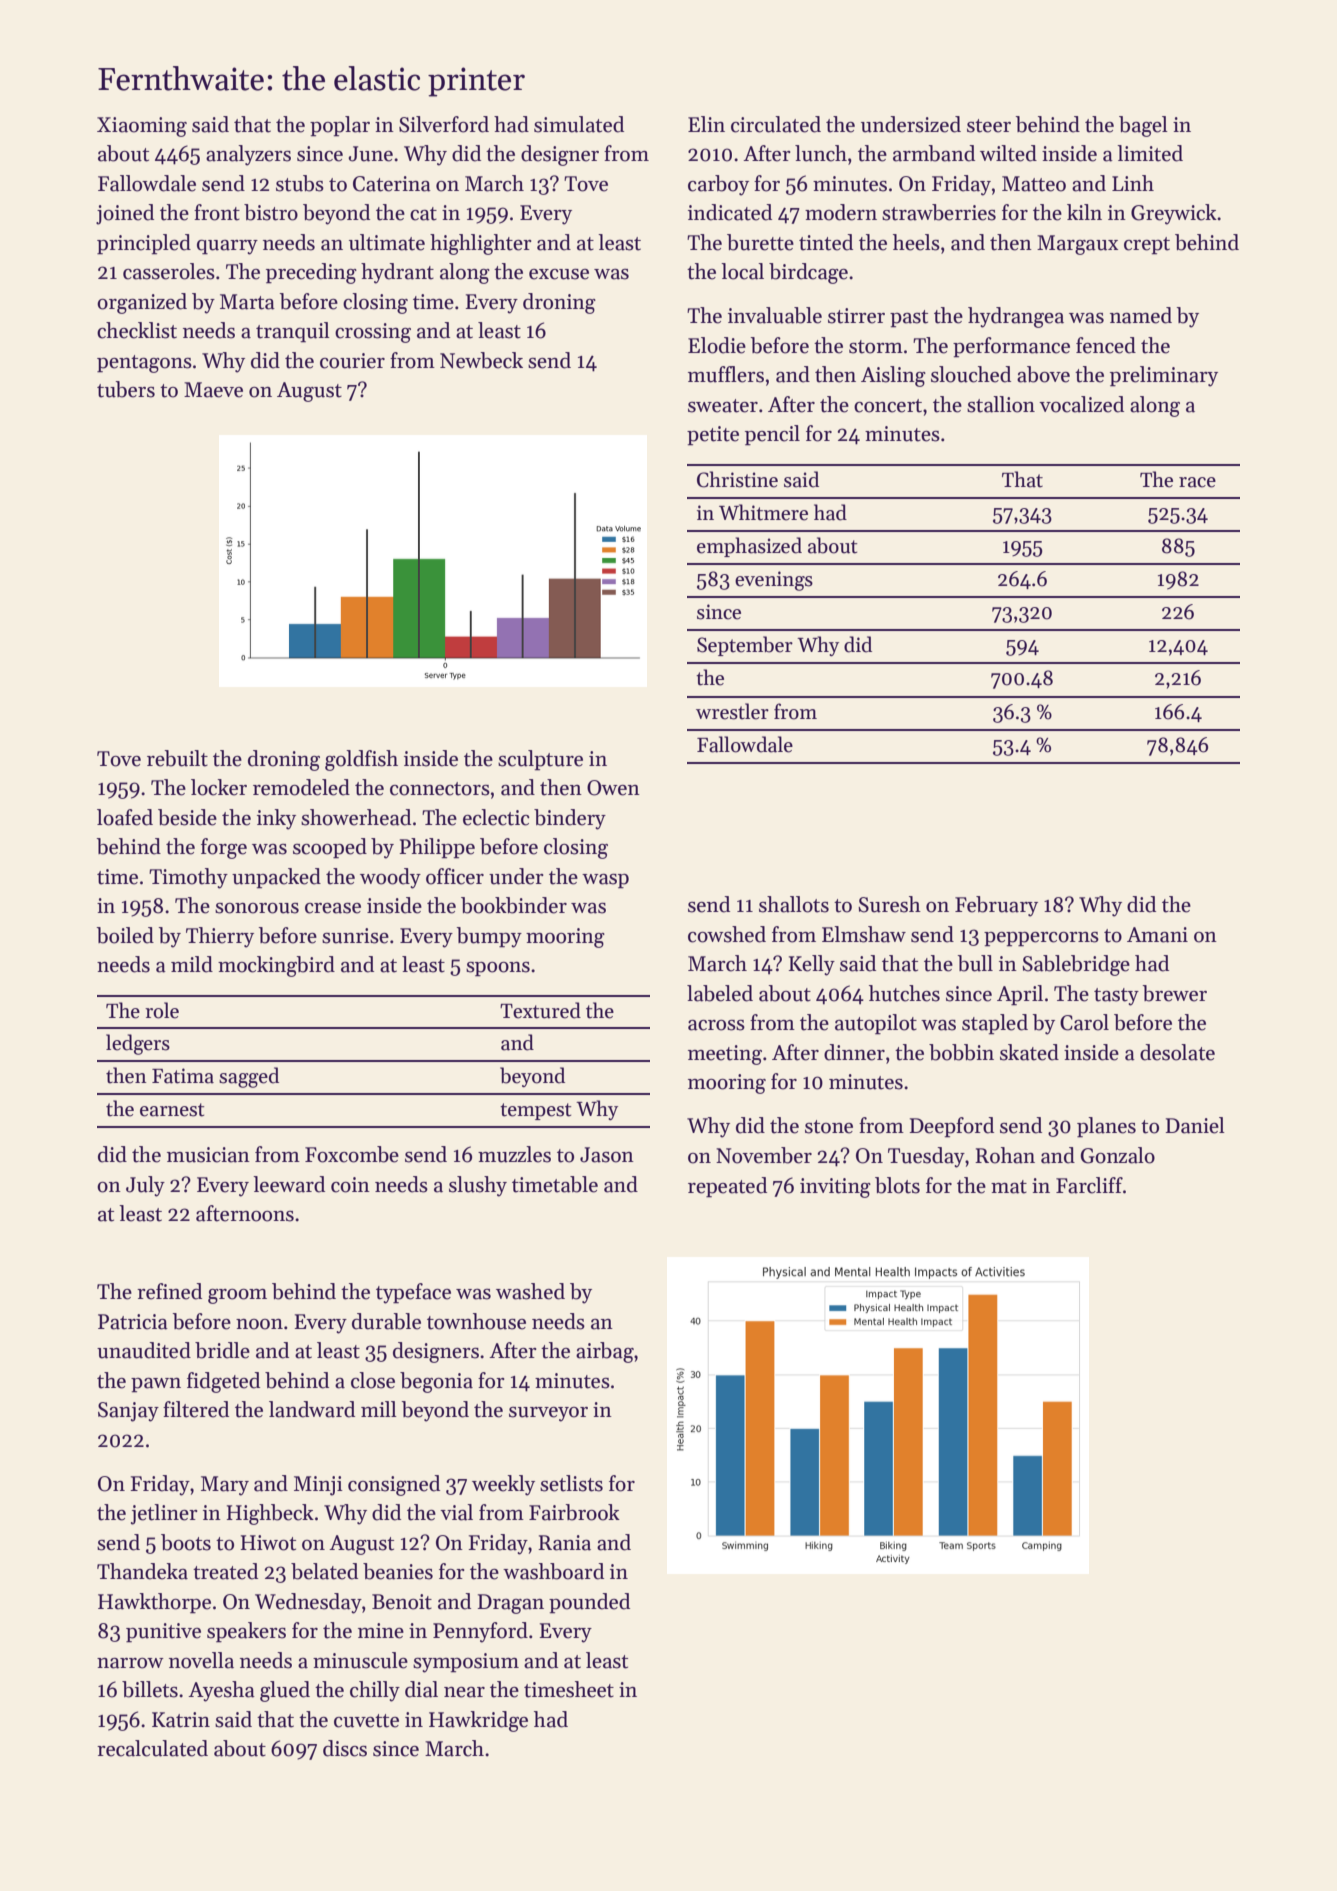 This page has width=1337, height=1891. Describe the element at coordinates (478, 1721) in the page. I see `Hawkridge` at that location.
